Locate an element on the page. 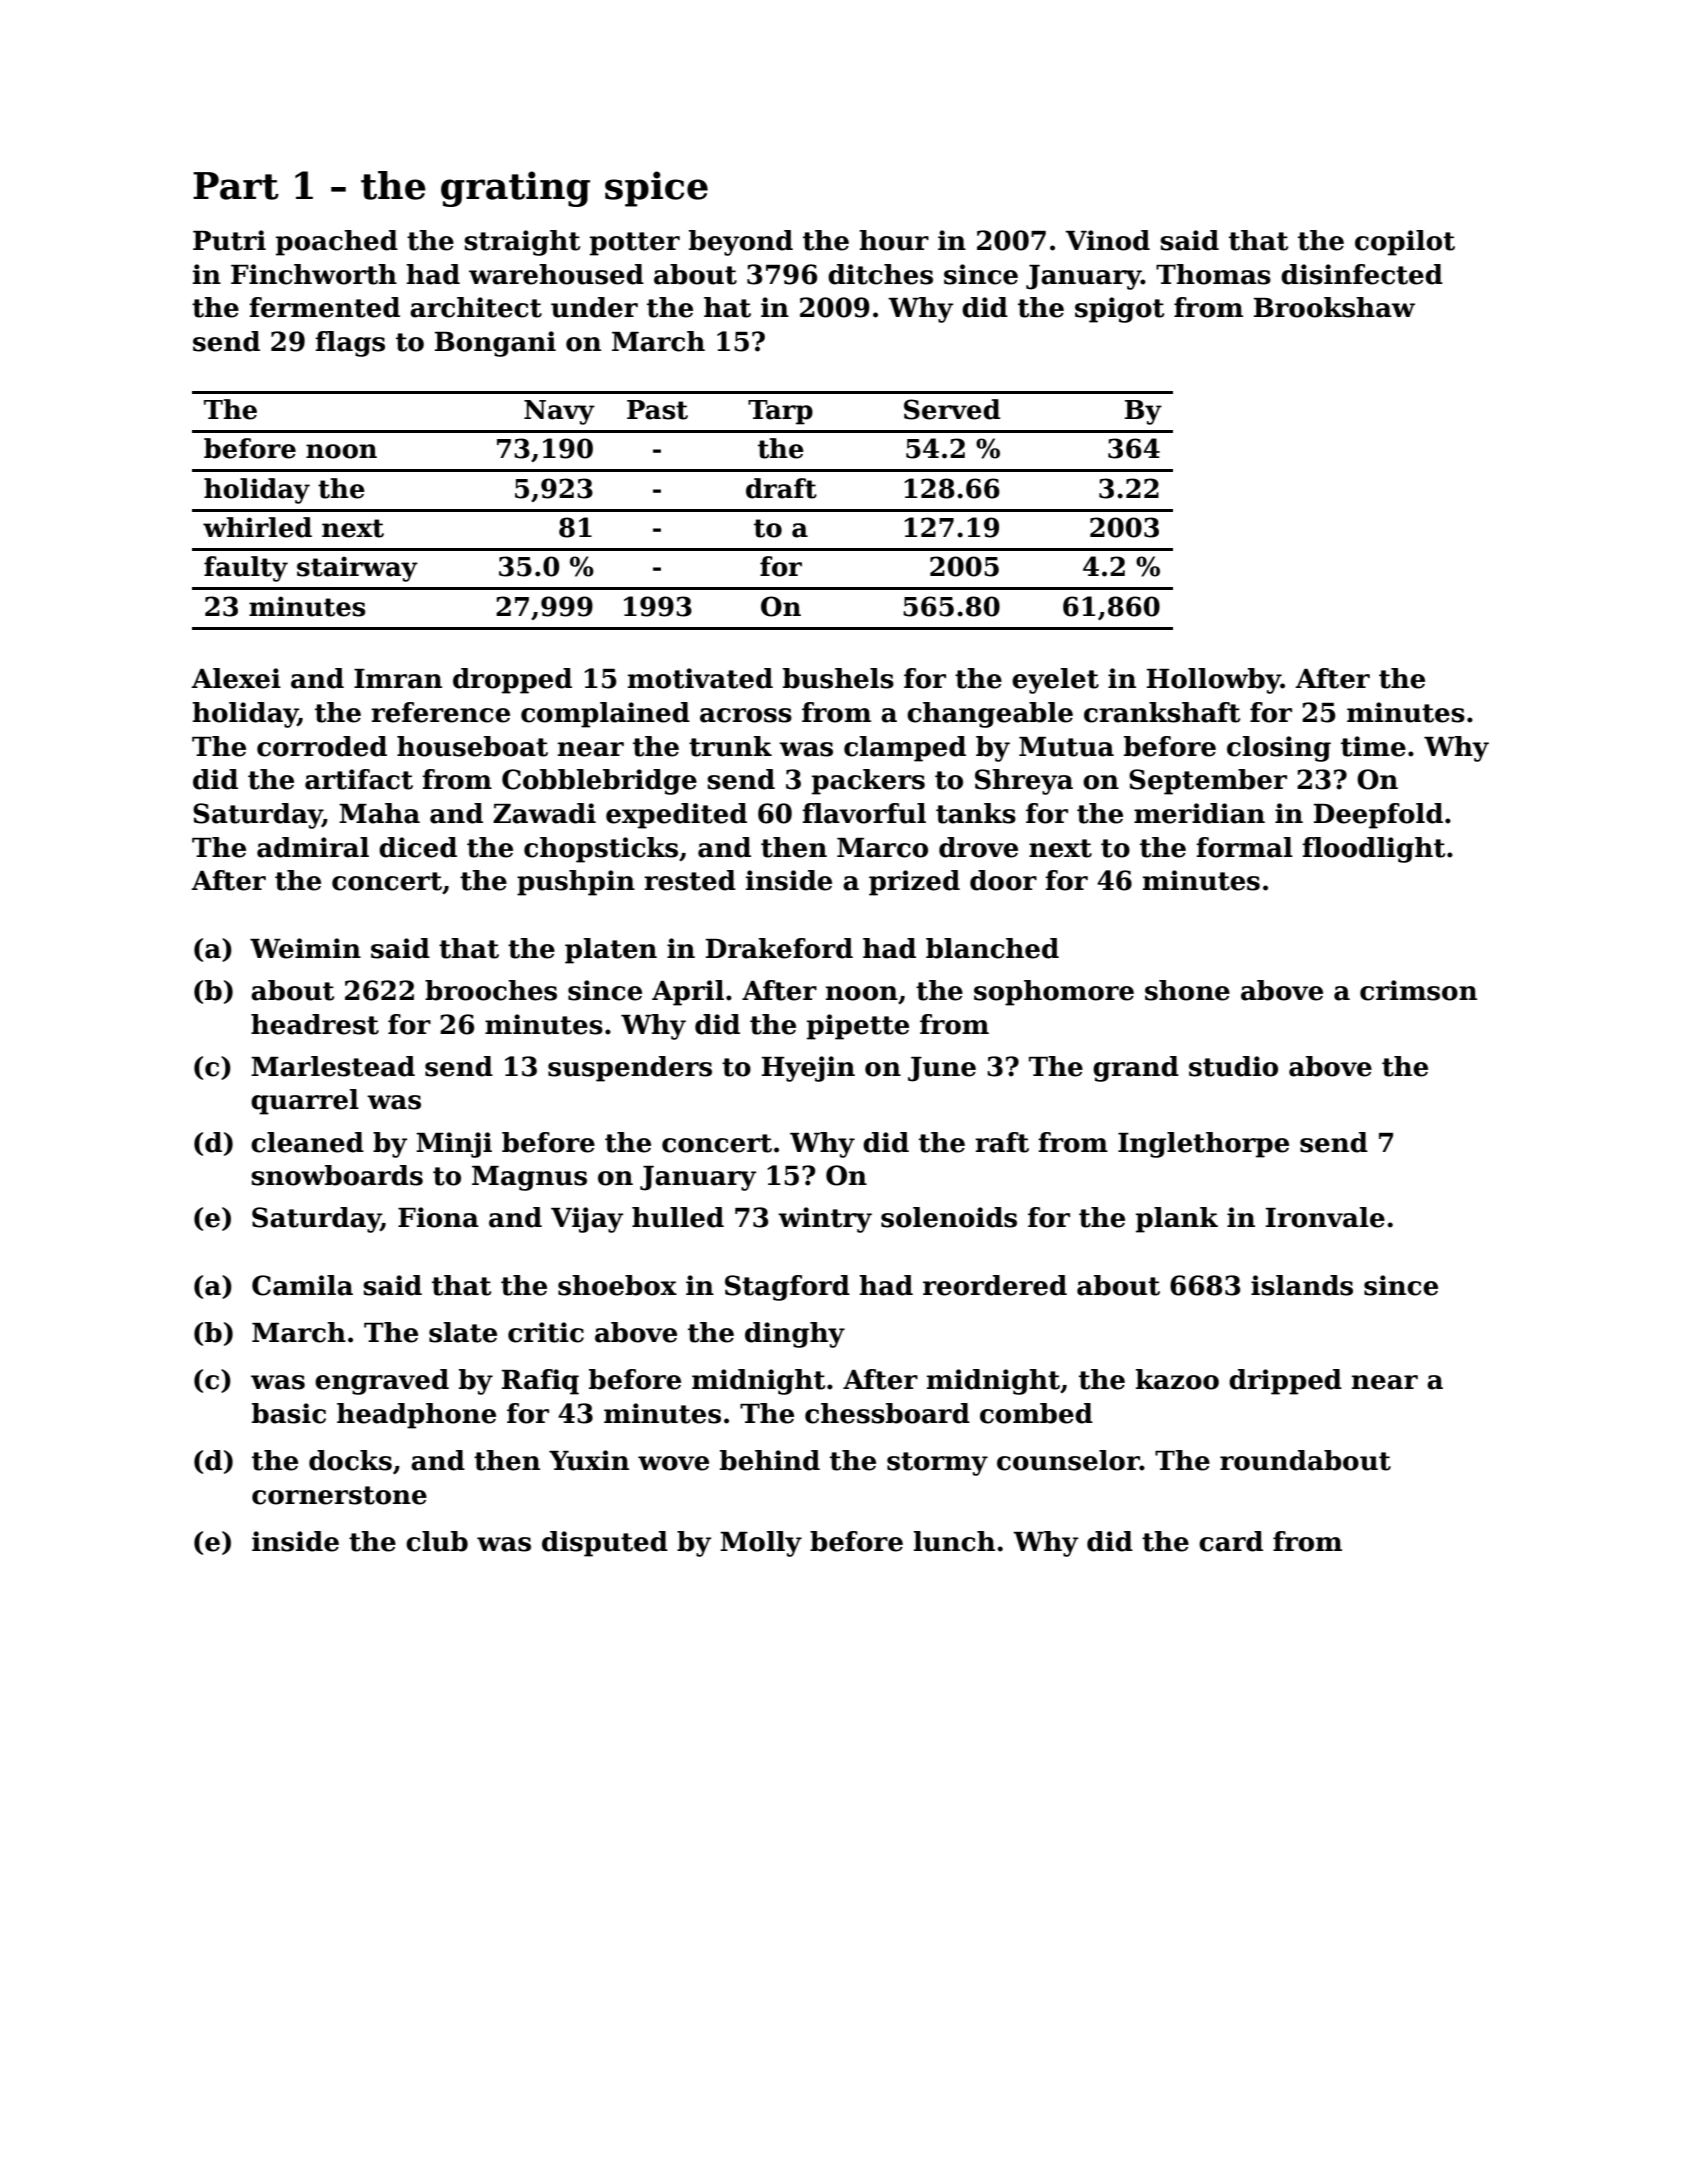 The height and width of the image is (2178, 1683). stairway is located at coordinates (357, 569).
